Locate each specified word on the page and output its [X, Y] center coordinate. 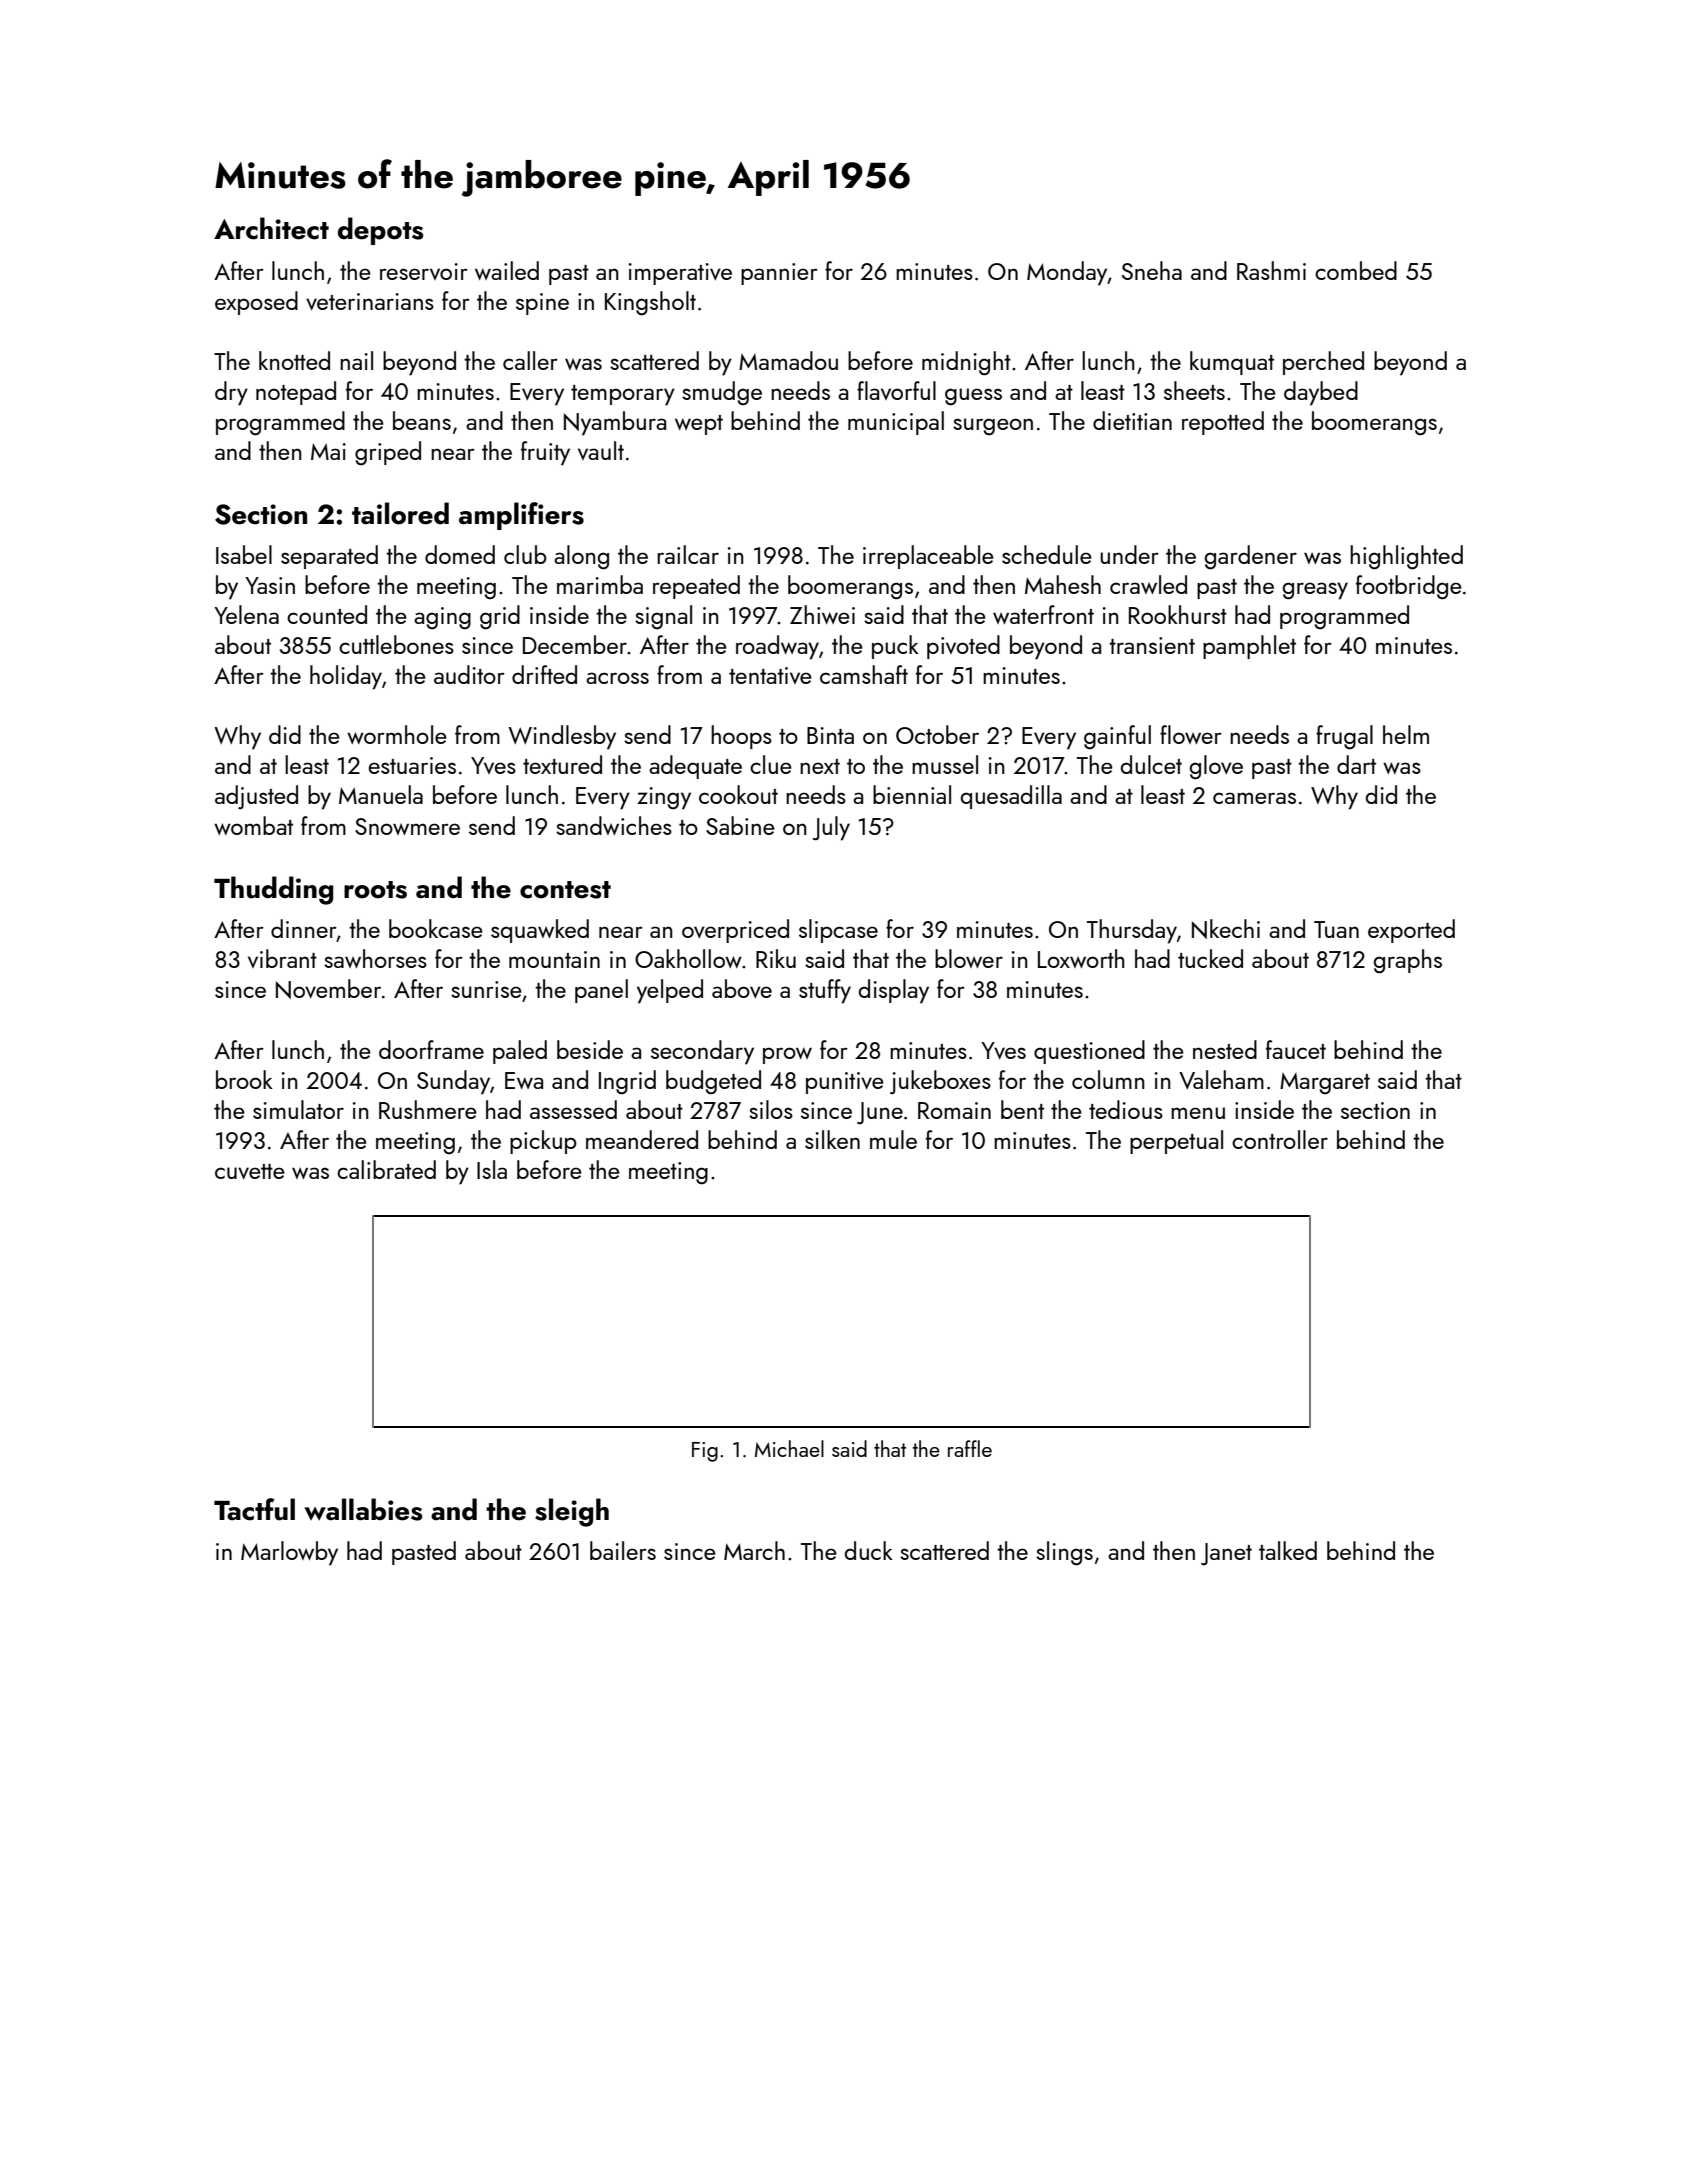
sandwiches [614, 825]
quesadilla [1011, 797]
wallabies [363, 1509]
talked [1288, 1550]
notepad [296, 393]
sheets [1194, 390]
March [754, 1550]
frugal [1344, 737]
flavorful [896, 390]
